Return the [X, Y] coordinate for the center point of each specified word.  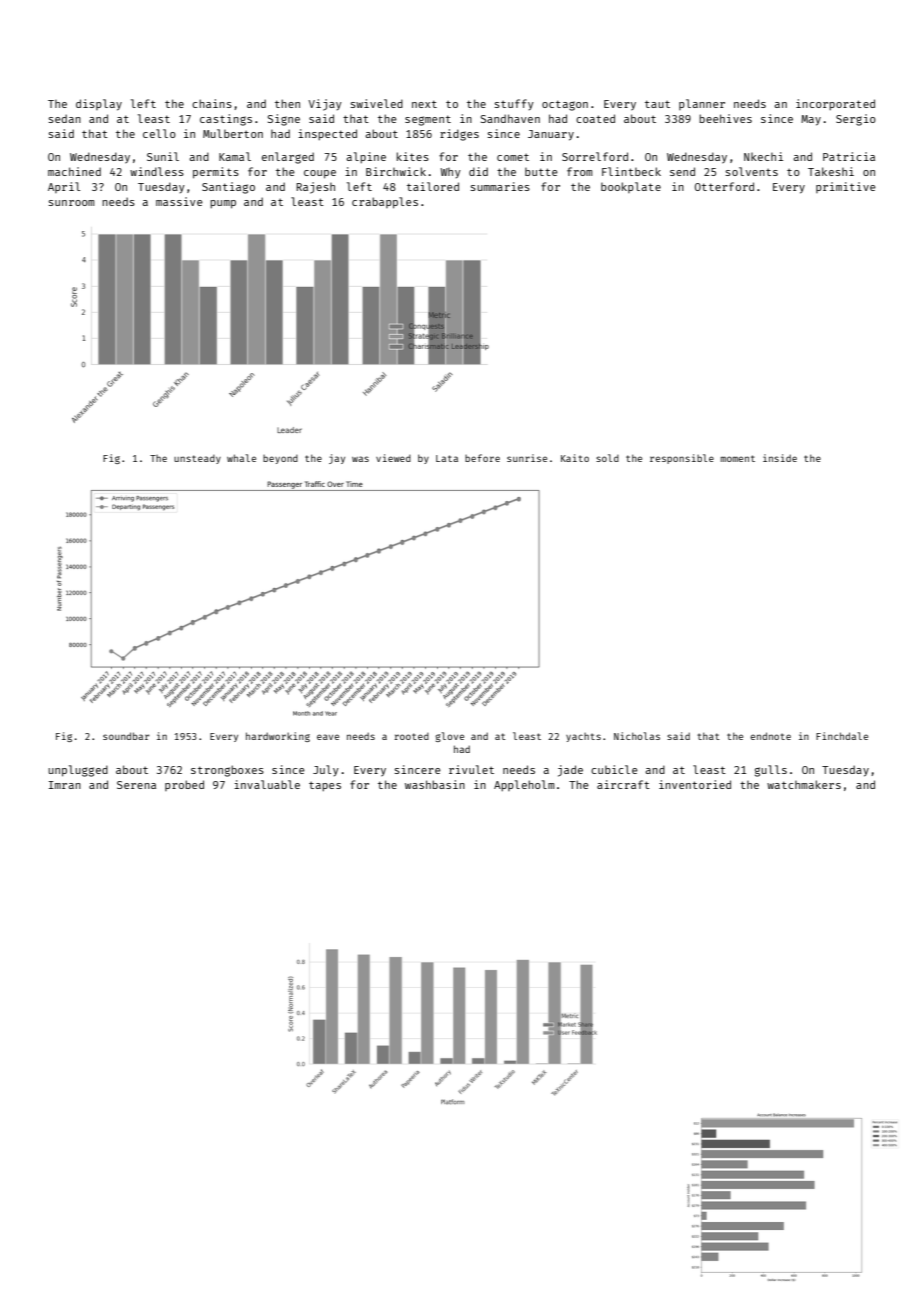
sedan [64, 118]
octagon [565, 105]
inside [780, 458]
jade [570, 771]
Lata [447, 458]
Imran [65, 785]
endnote [770, 736]
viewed [393, 458]
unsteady [197, 459]
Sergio [856, 120]
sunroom [71, 203]
